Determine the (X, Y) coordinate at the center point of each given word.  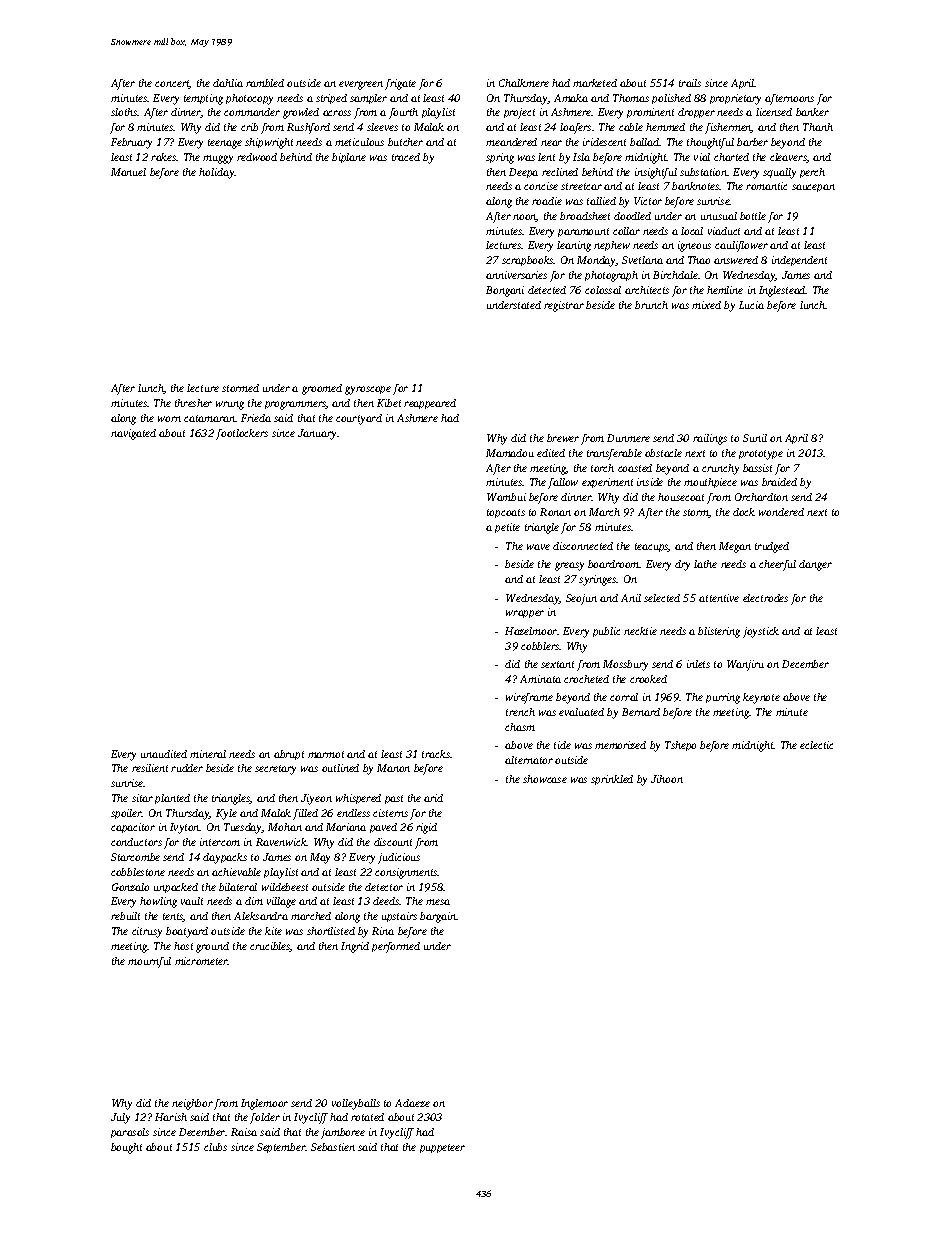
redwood (257, 157)
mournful (149, 962)
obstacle (663, 453)
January (317, 434)
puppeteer (442, 1148)
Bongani (505, 291)
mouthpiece (710, 483)
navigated (133, 434)
